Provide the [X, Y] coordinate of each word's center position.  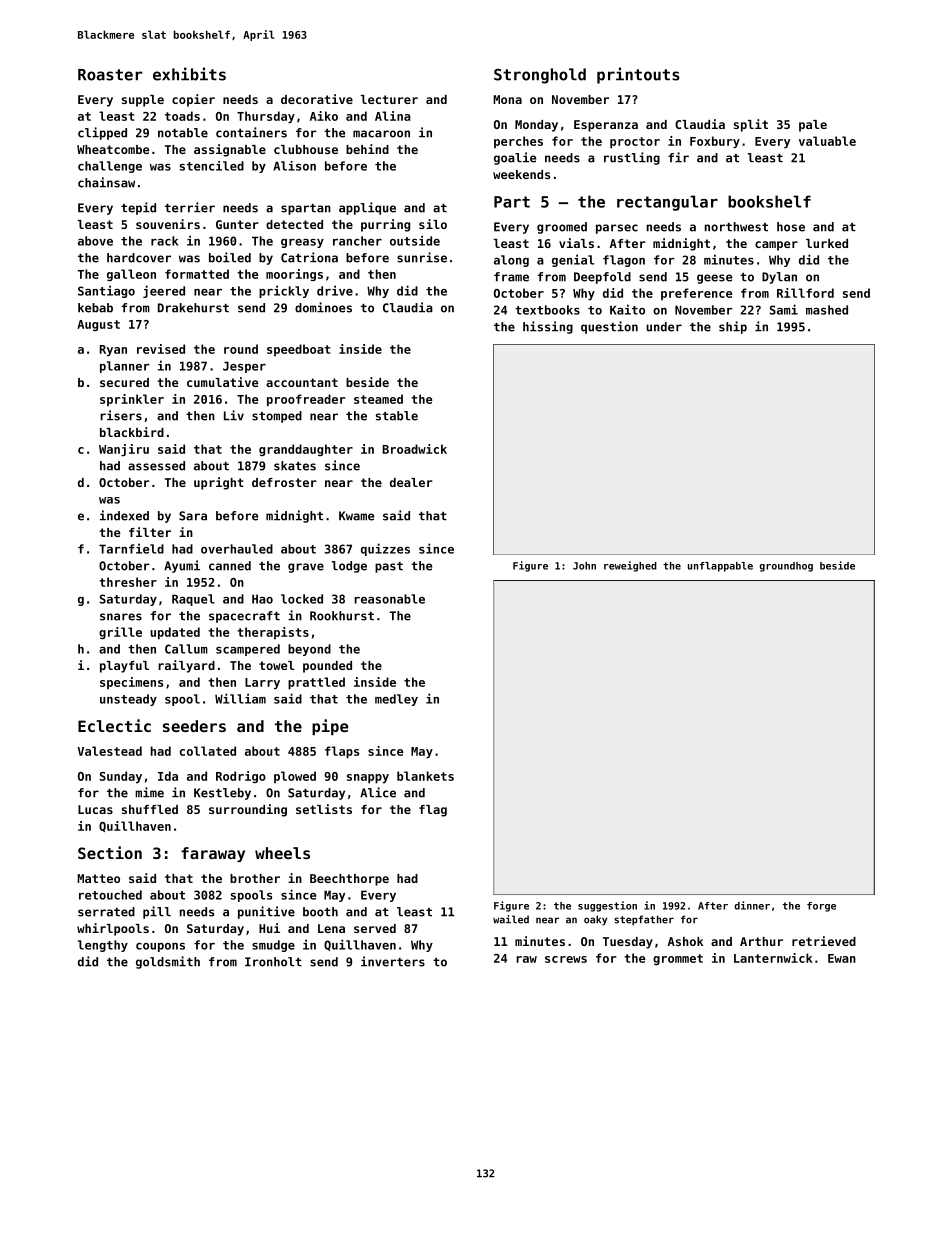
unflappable [720, 567]
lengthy [103, 946]
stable [397, 416]
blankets [425, 776]
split [751, 125]
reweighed [630, 566]
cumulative [222, 382]
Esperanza [606, 126]
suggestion [607, 906]
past [389, 567]
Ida [168, 776]
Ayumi [182, 566]
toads [182, 116]
